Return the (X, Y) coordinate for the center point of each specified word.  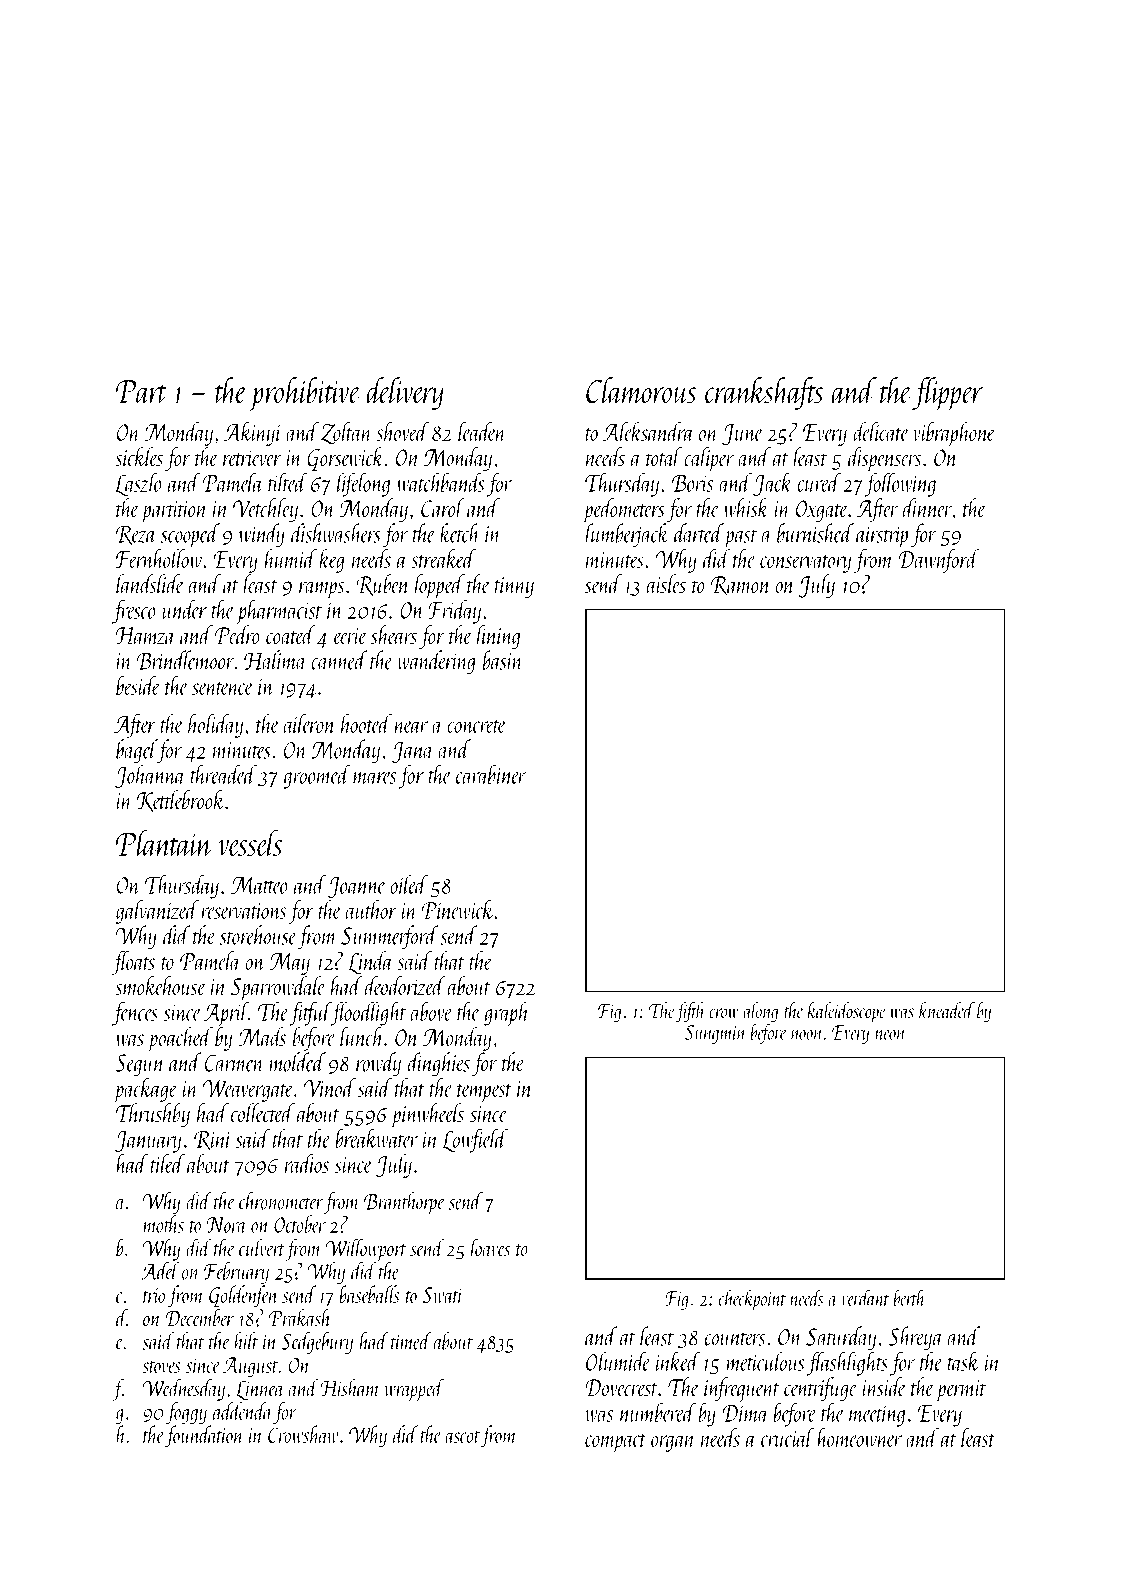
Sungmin (715, 1034)
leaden (482, 431)
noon (807, 1035)
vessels (250, 842)
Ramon (741, 586)
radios (307, 1163)
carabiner (491, 774)
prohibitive (305, 394)
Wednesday (184, 1389)
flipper (947, 394)
